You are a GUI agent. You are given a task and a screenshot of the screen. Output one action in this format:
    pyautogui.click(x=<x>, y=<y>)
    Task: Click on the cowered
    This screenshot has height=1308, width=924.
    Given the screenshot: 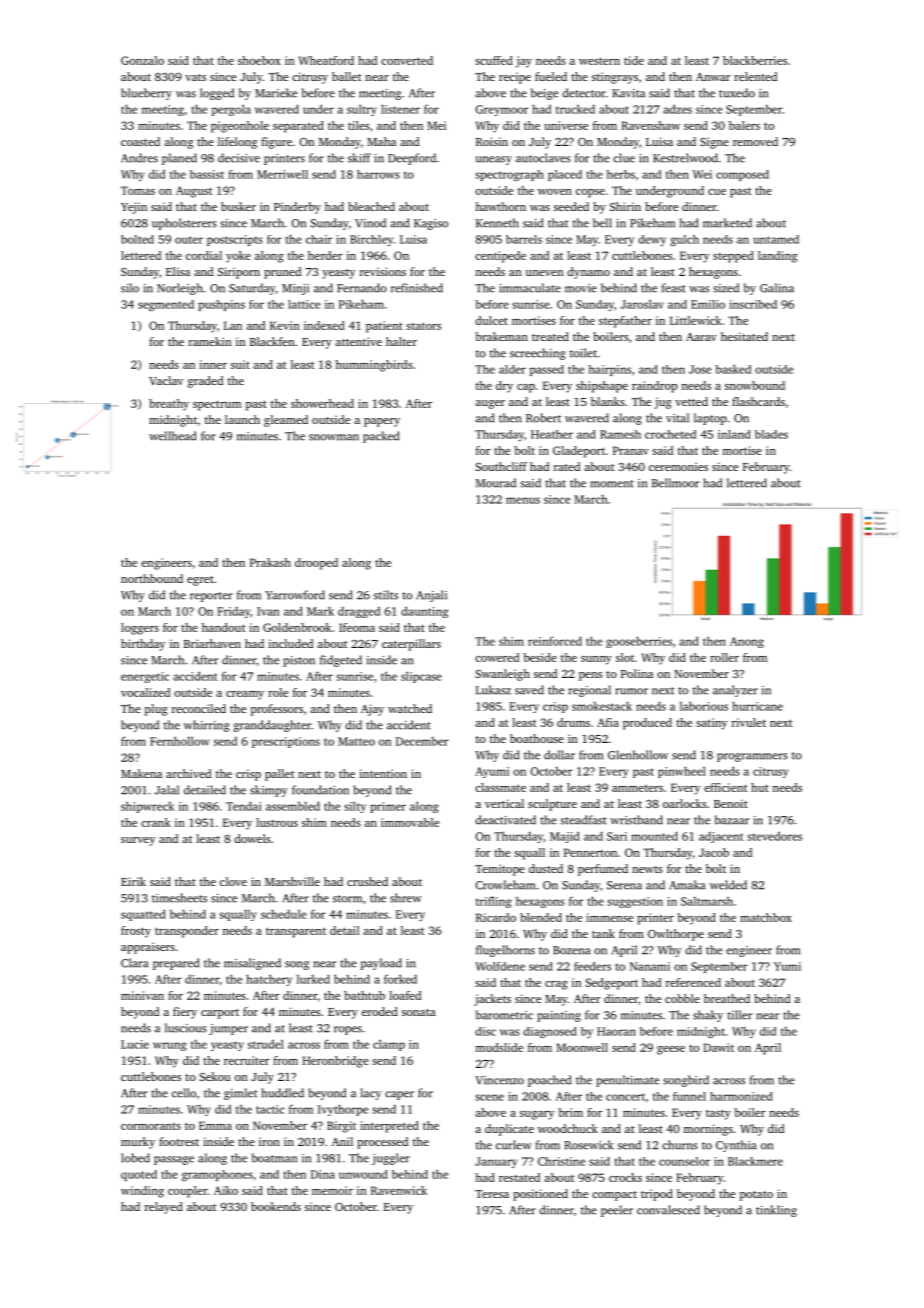 What is the action you would take?
    pyautogui.click(x=497, y=657)
